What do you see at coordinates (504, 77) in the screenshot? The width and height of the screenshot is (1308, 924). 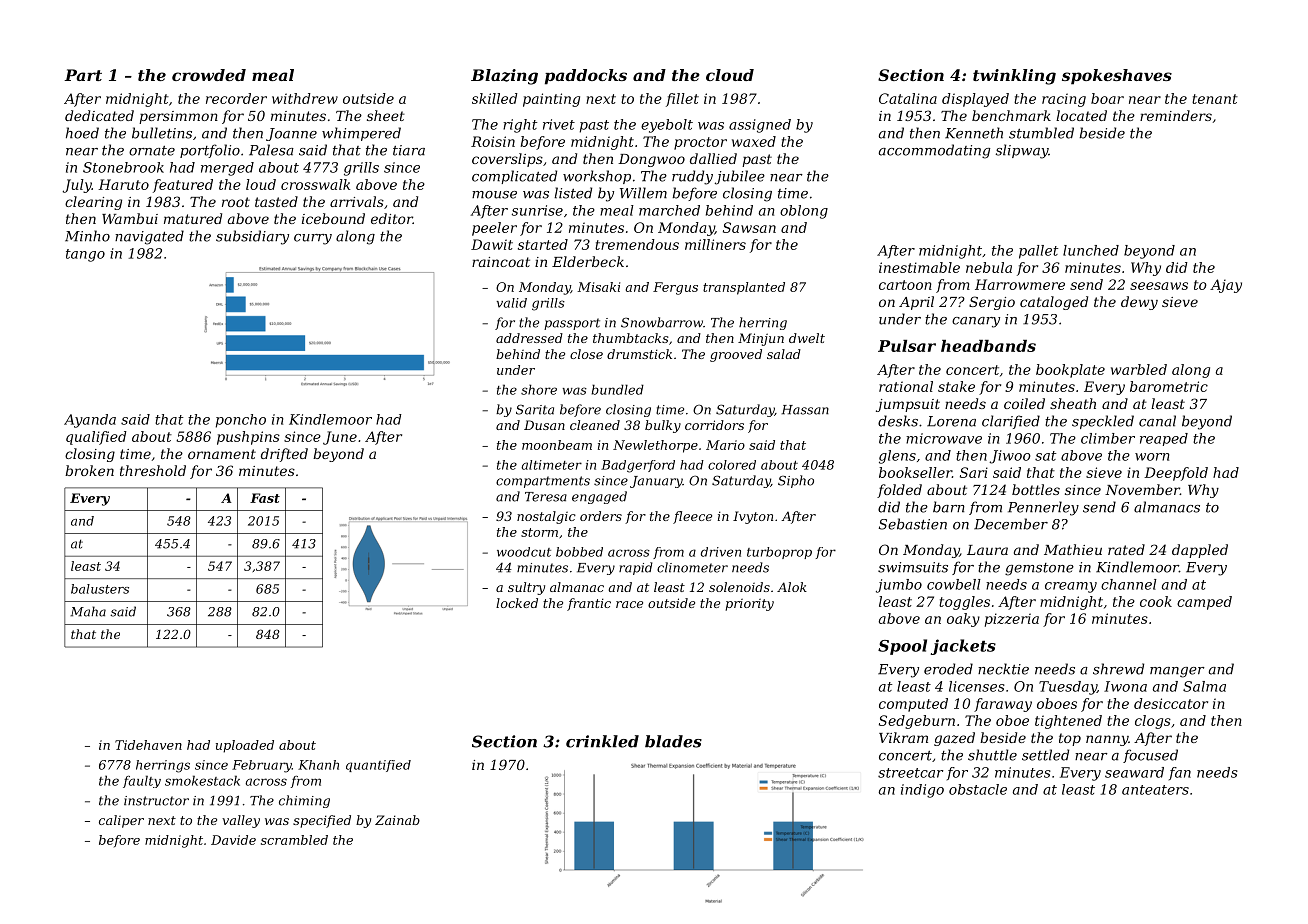 I see `Blazing` at bounding box center [504, 77].
